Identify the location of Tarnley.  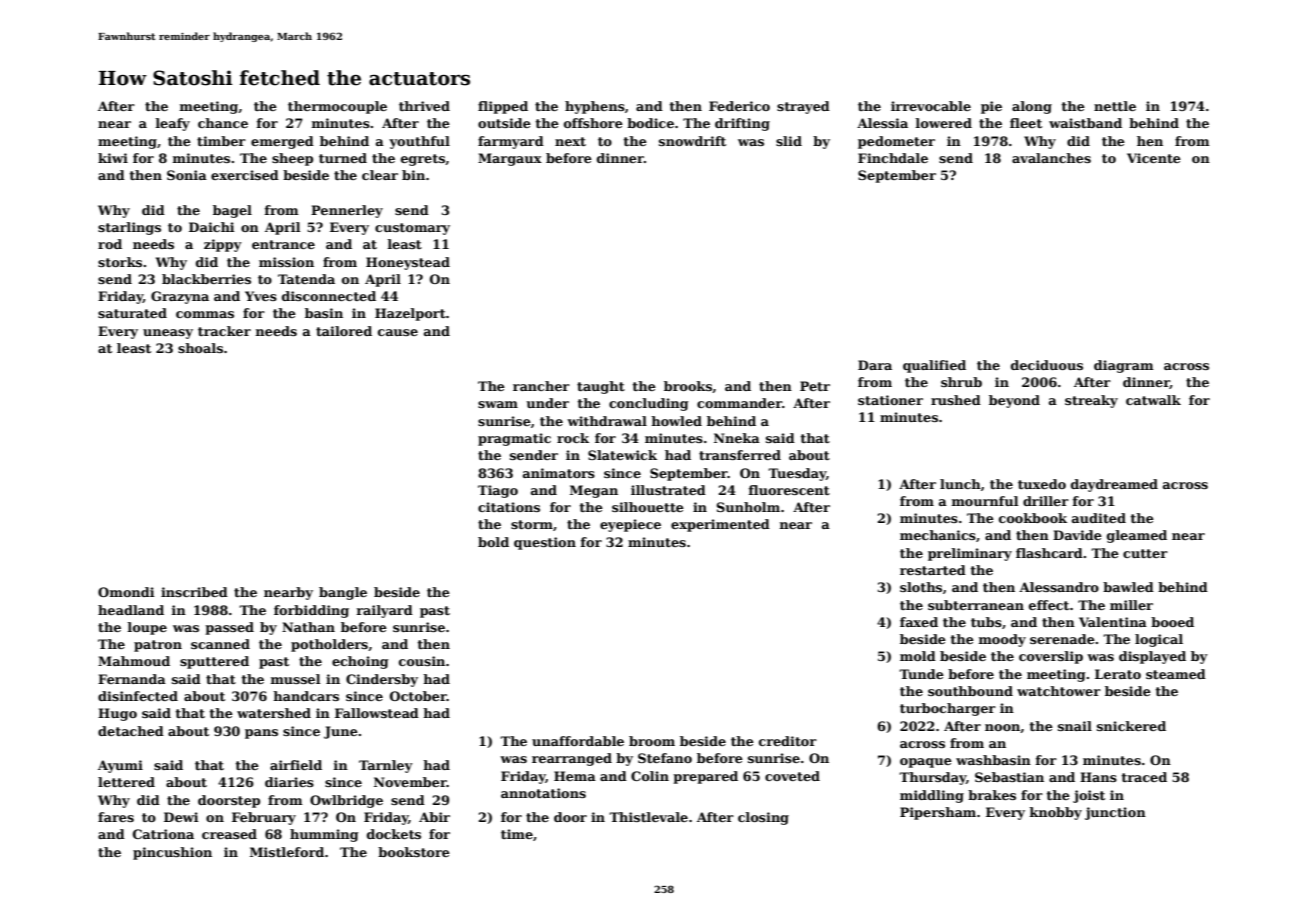
(386, 766).
